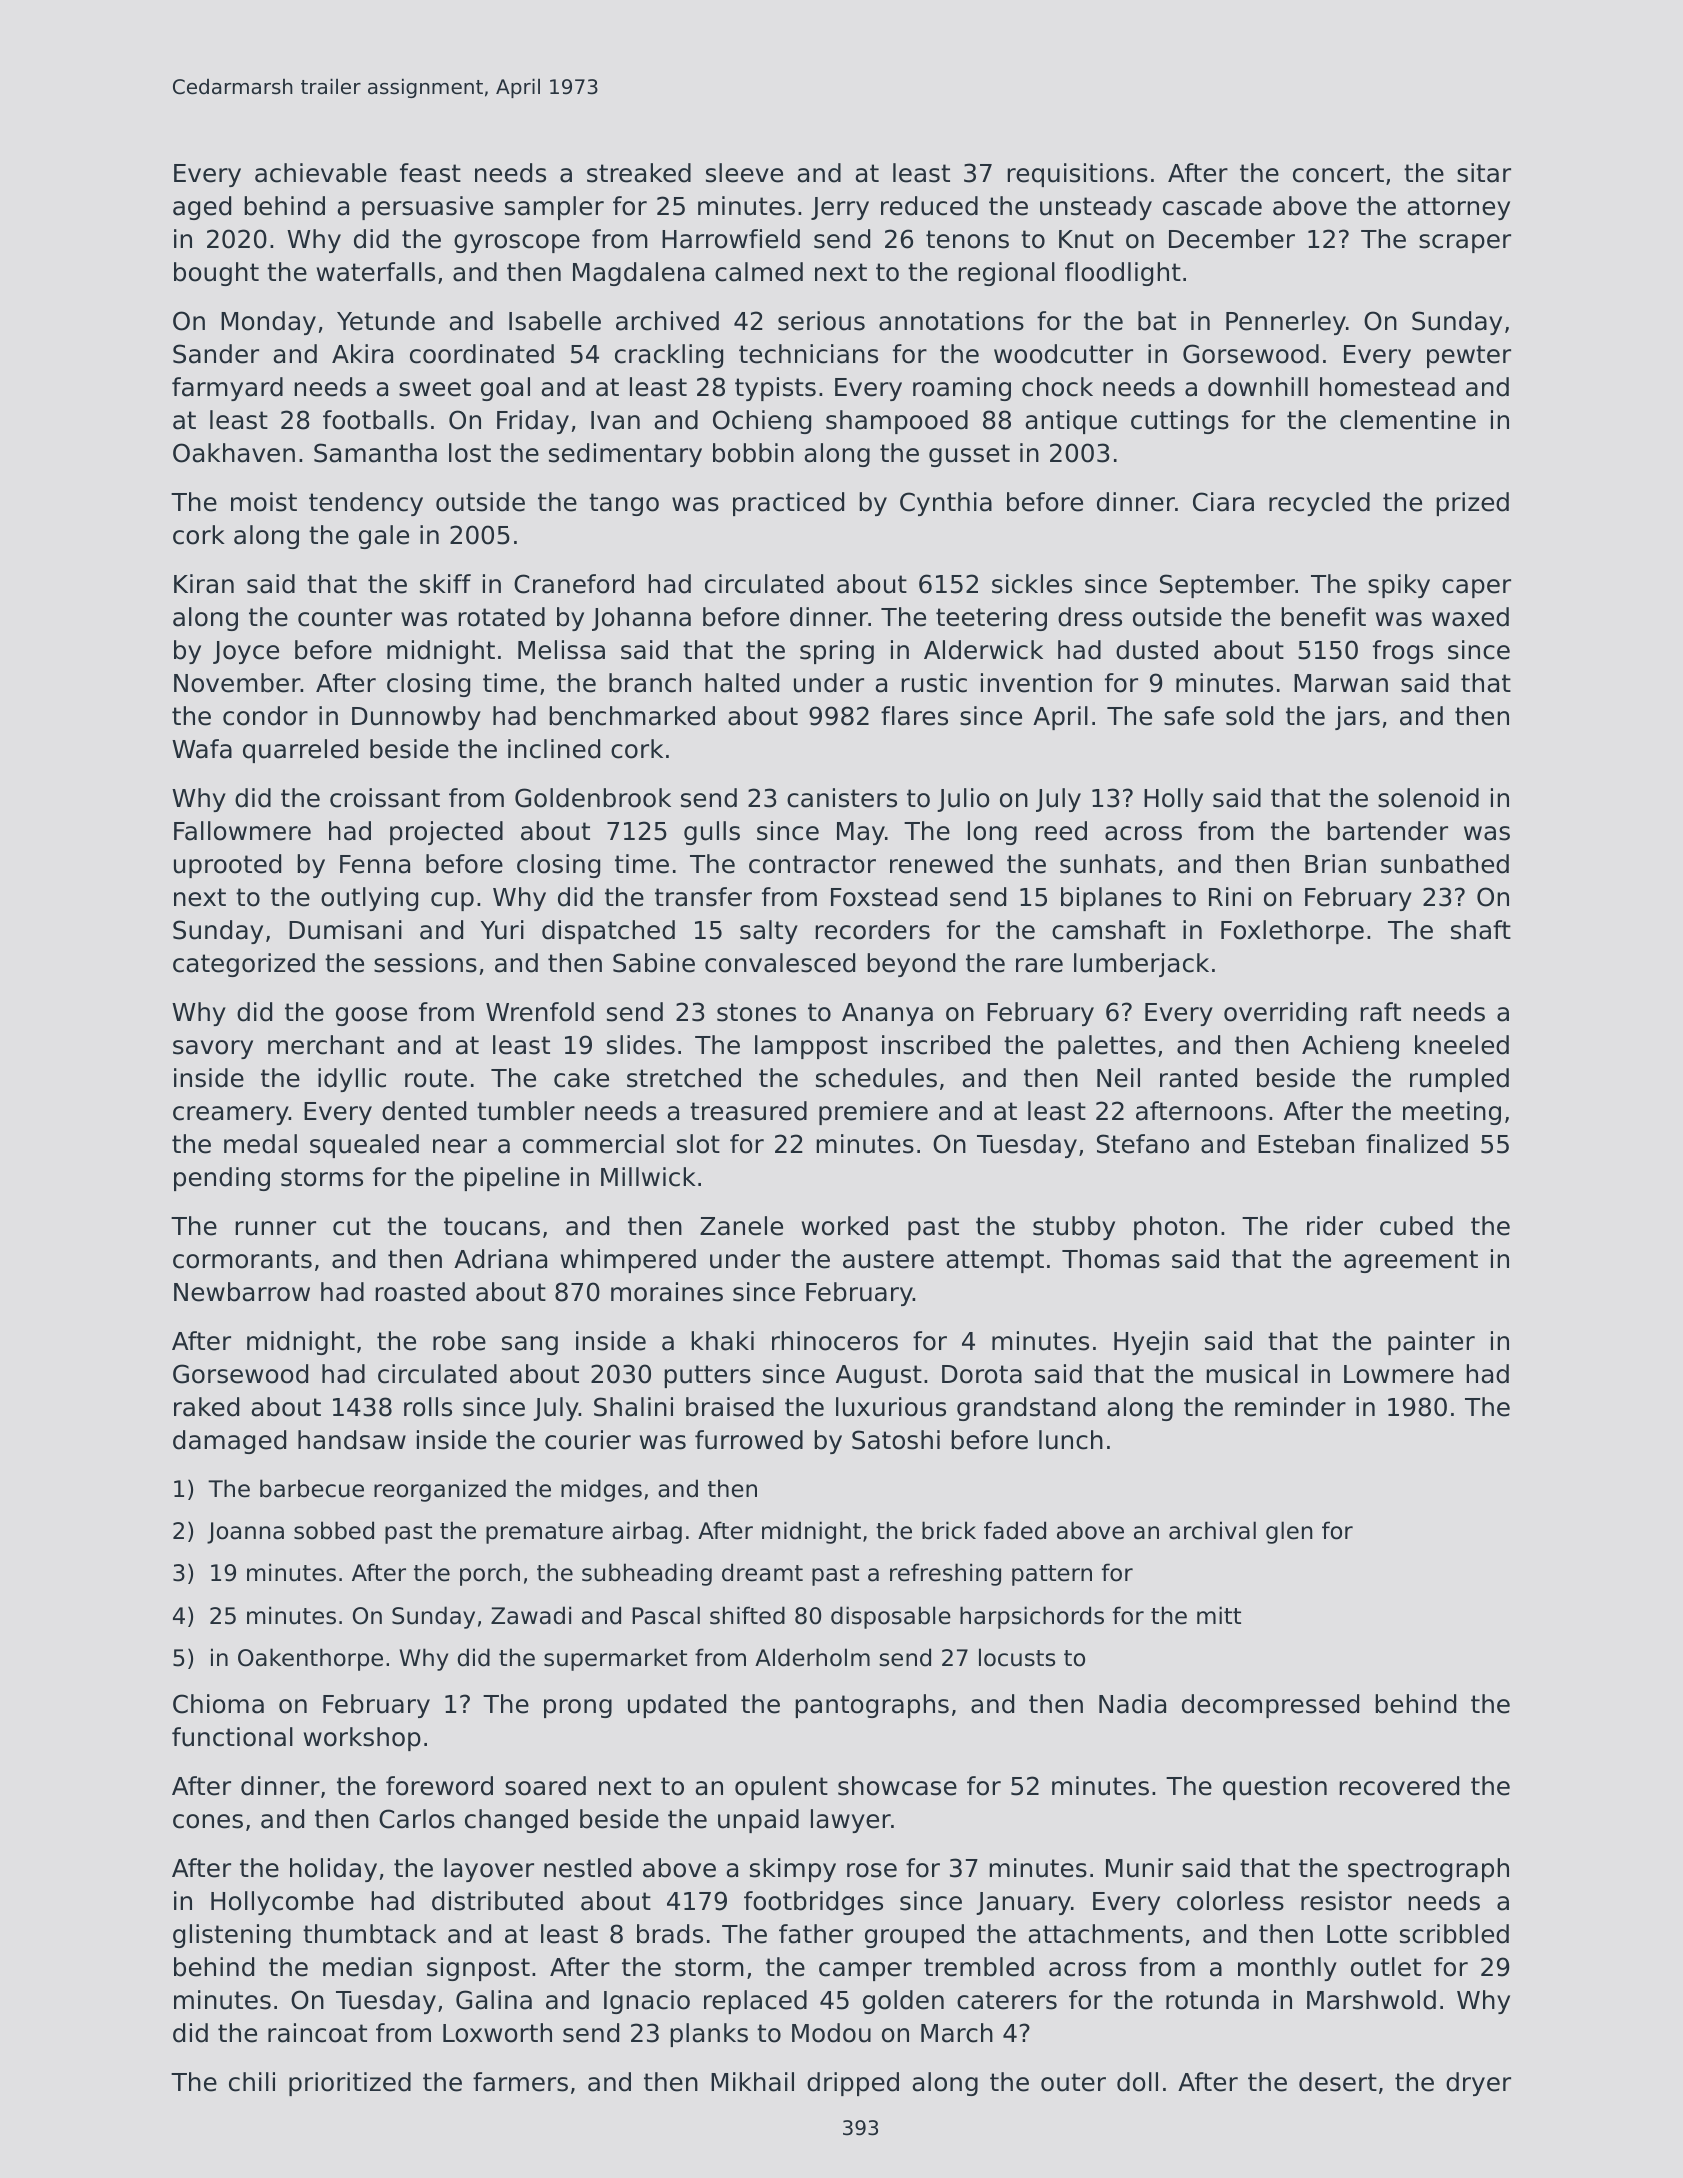 The image size is (1683, 2178). What do you see at coordinates (540, 1012) in the screenshot?
I see `Wrenfold` at bounding box center [540, 1012].
